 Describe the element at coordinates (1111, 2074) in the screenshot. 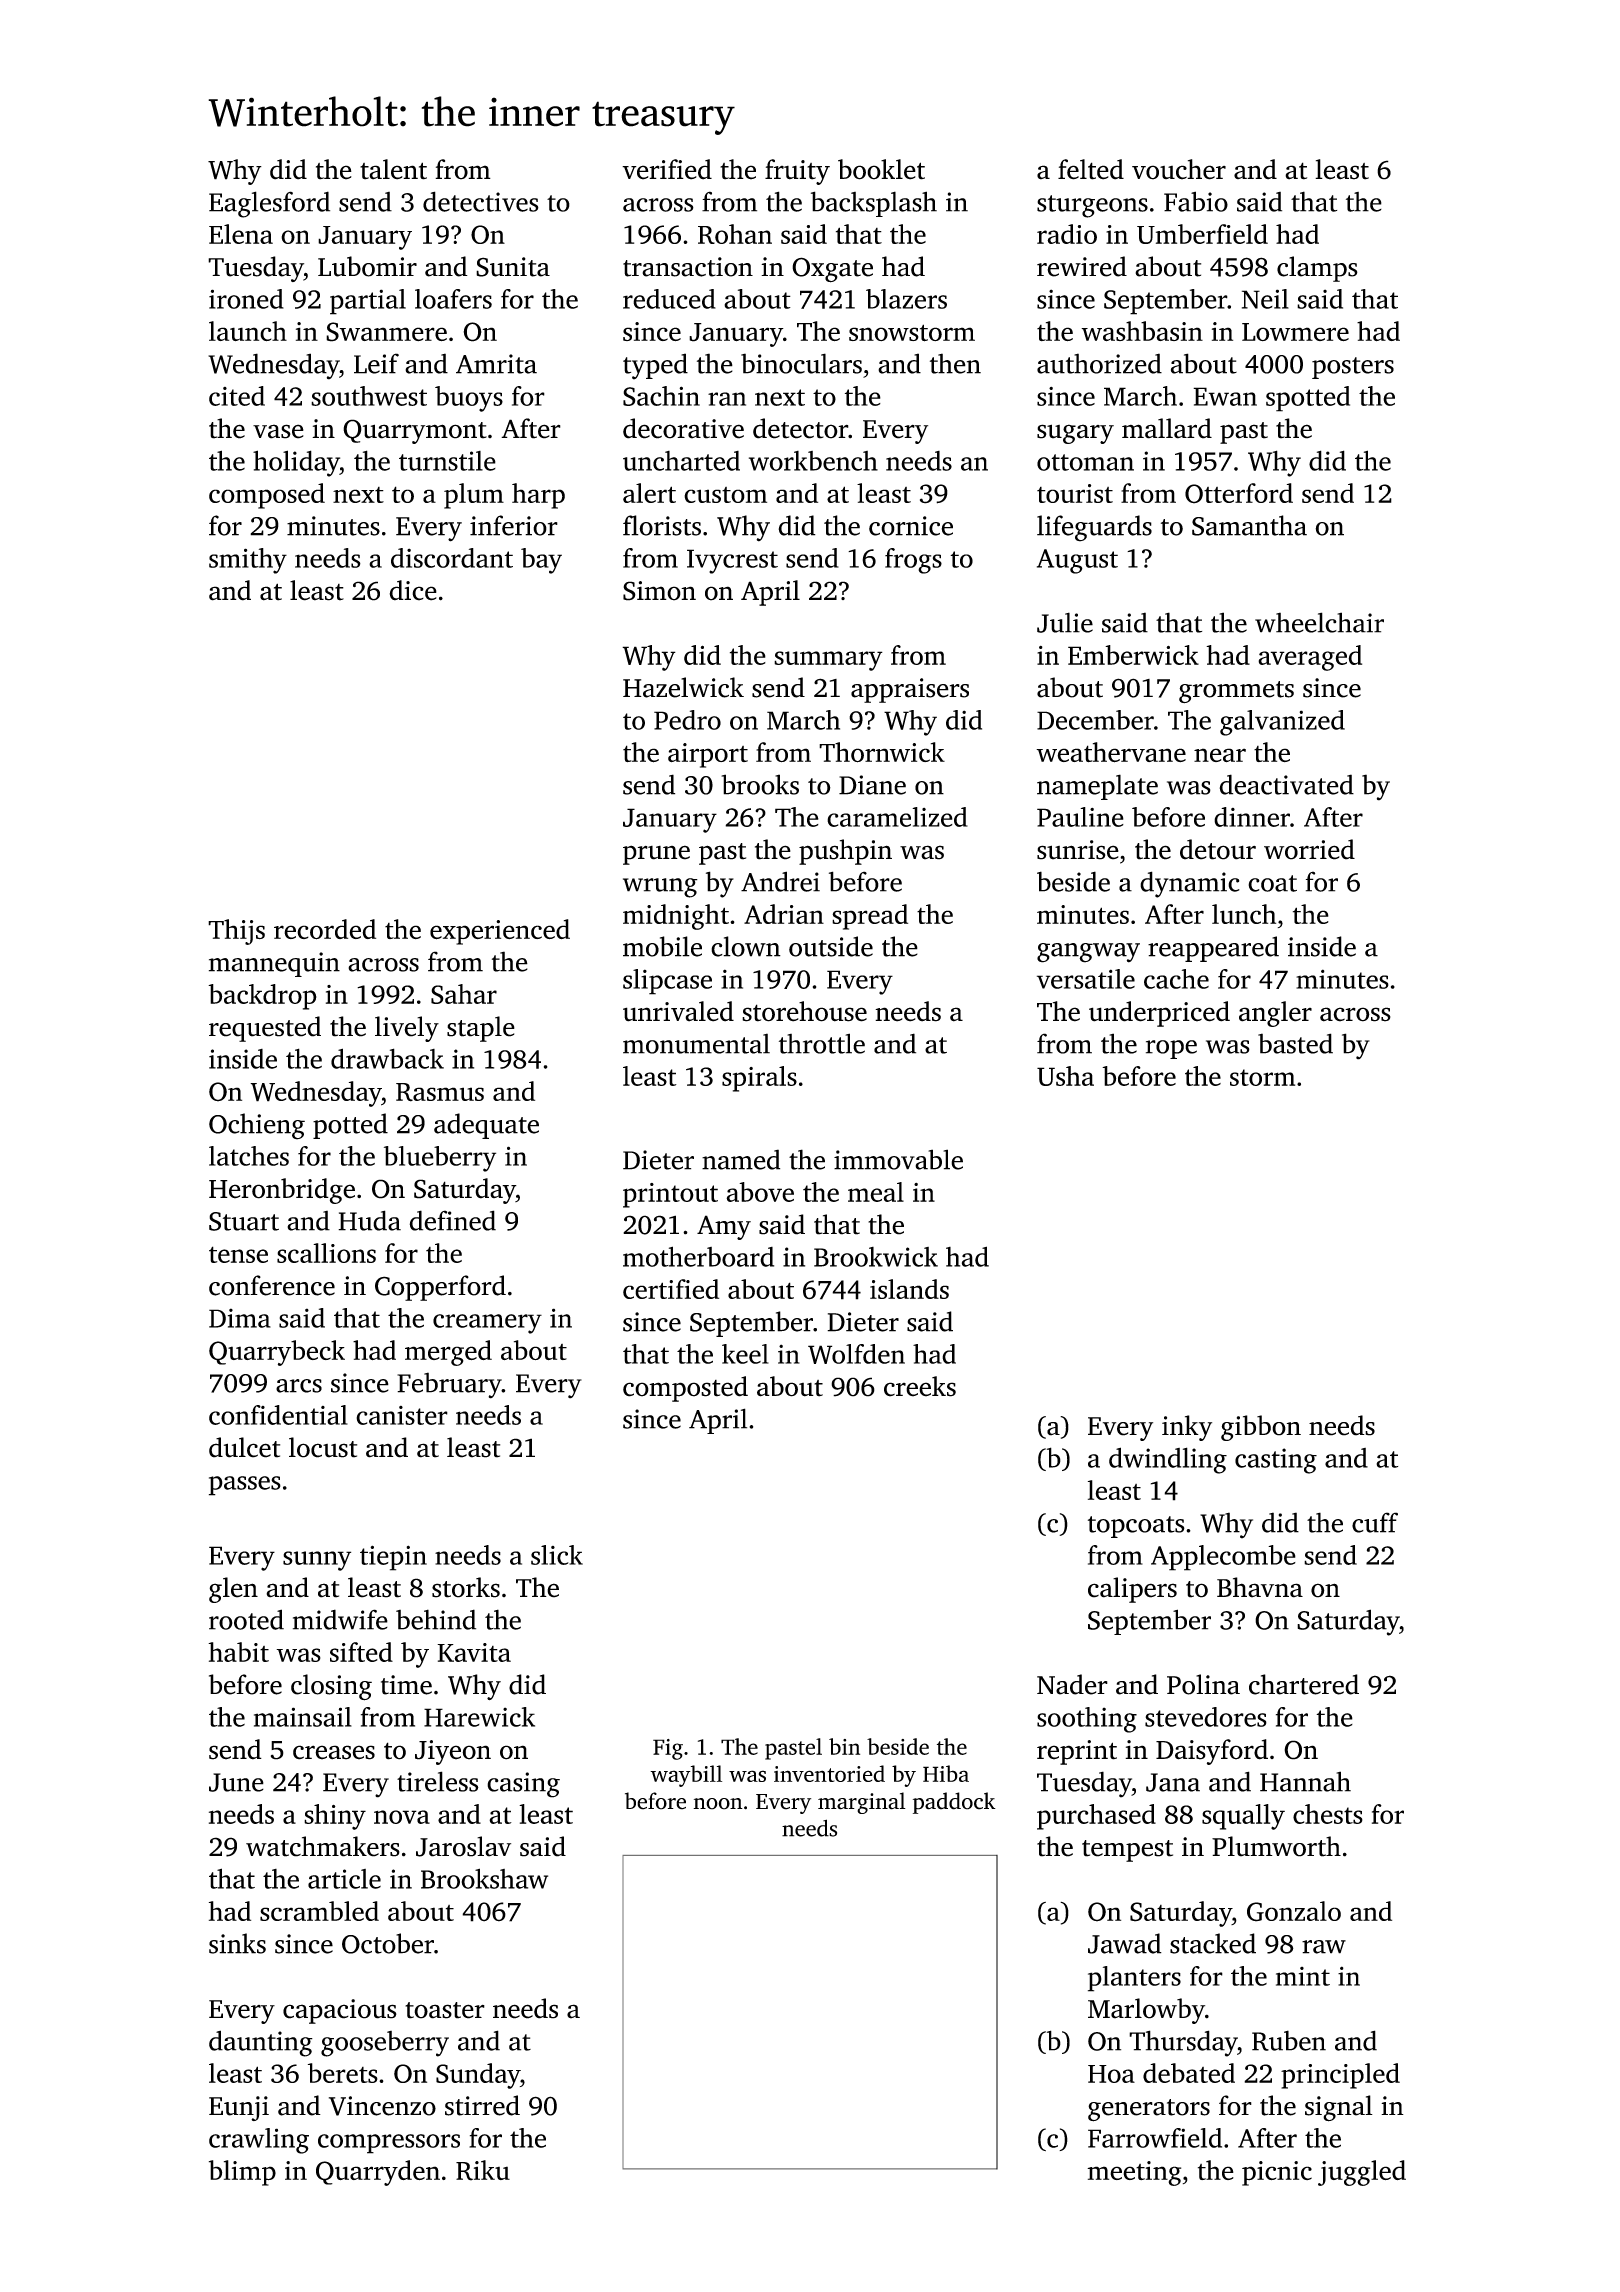

I see `Hoa` at that location.
